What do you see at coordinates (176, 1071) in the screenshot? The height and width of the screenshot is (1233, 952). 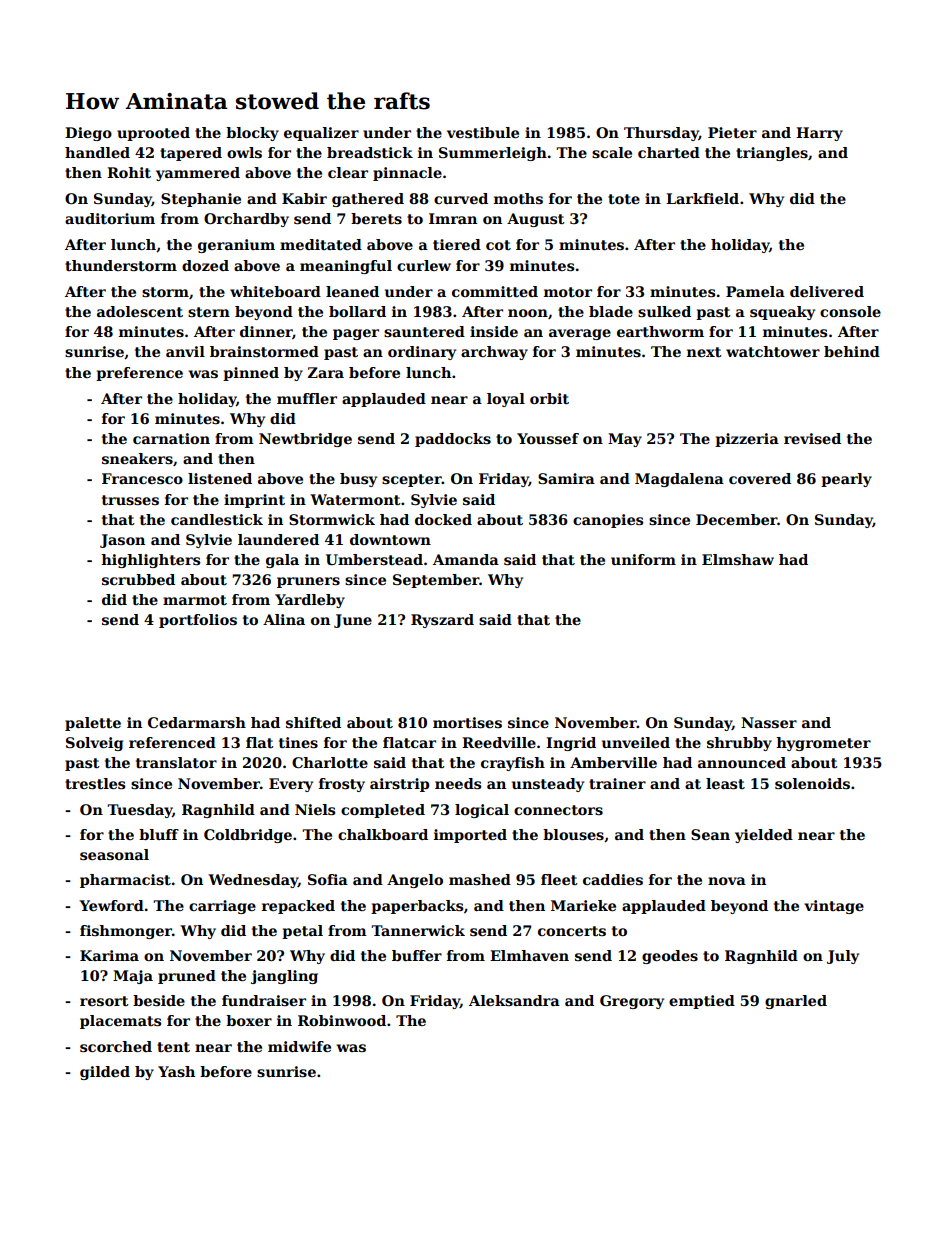 I see `Yash` at bounding box center [176, 1071].
